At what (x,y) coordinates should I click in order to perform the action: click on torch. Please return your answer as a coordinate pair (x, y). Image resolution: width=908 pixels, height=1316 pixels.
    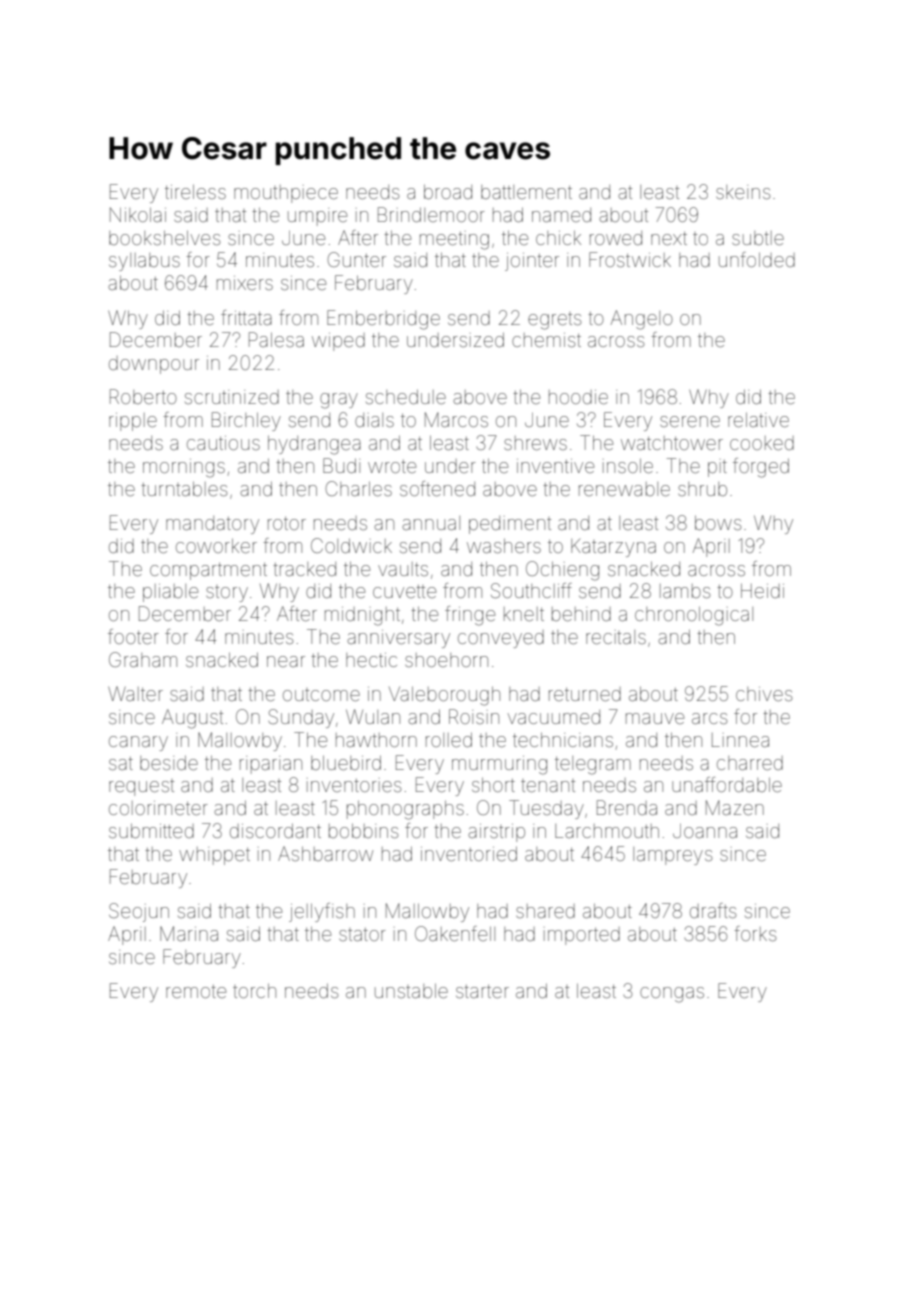
    Looking at the image, I should click on (254, 990).
